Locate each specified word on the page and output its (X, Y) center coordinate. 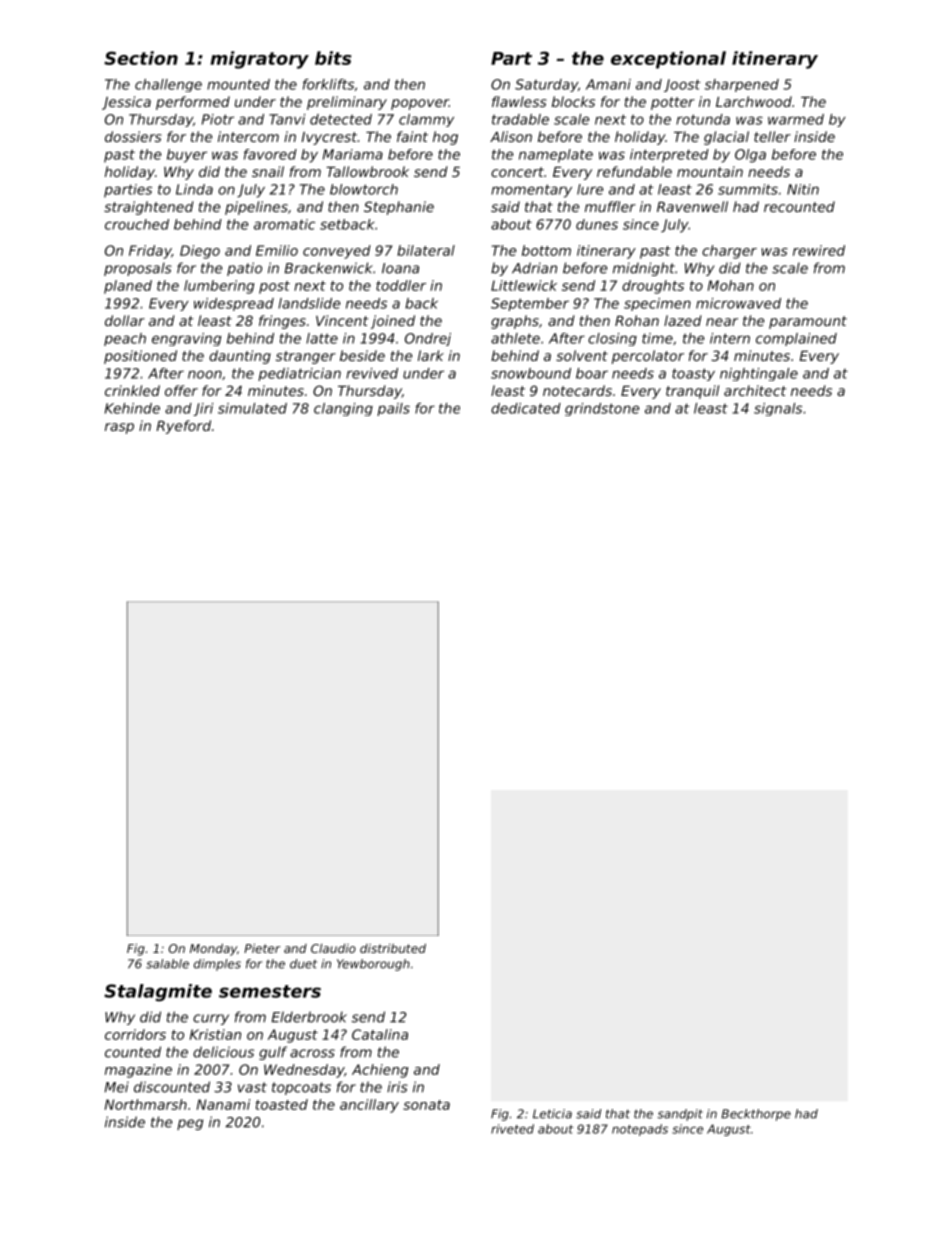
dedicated (526, 408)
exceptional (668, 60)
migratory (259, 60)
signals (778, 409)
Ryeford (183, 427)
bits (333, 58)
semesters (270, 991)
